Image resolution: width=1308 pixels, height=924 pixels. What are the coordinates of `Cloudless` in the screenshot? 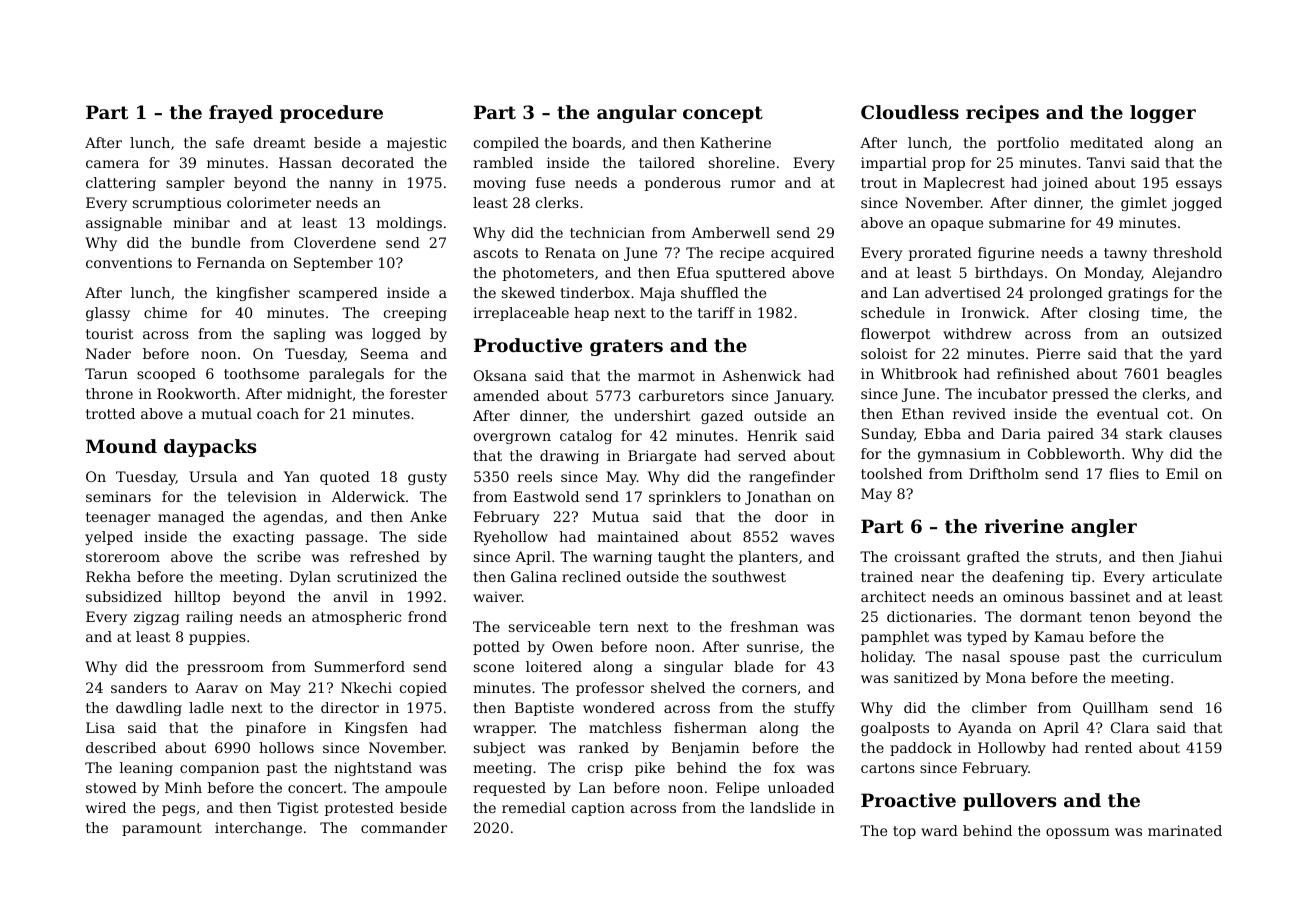 It's located at (910, 112).
